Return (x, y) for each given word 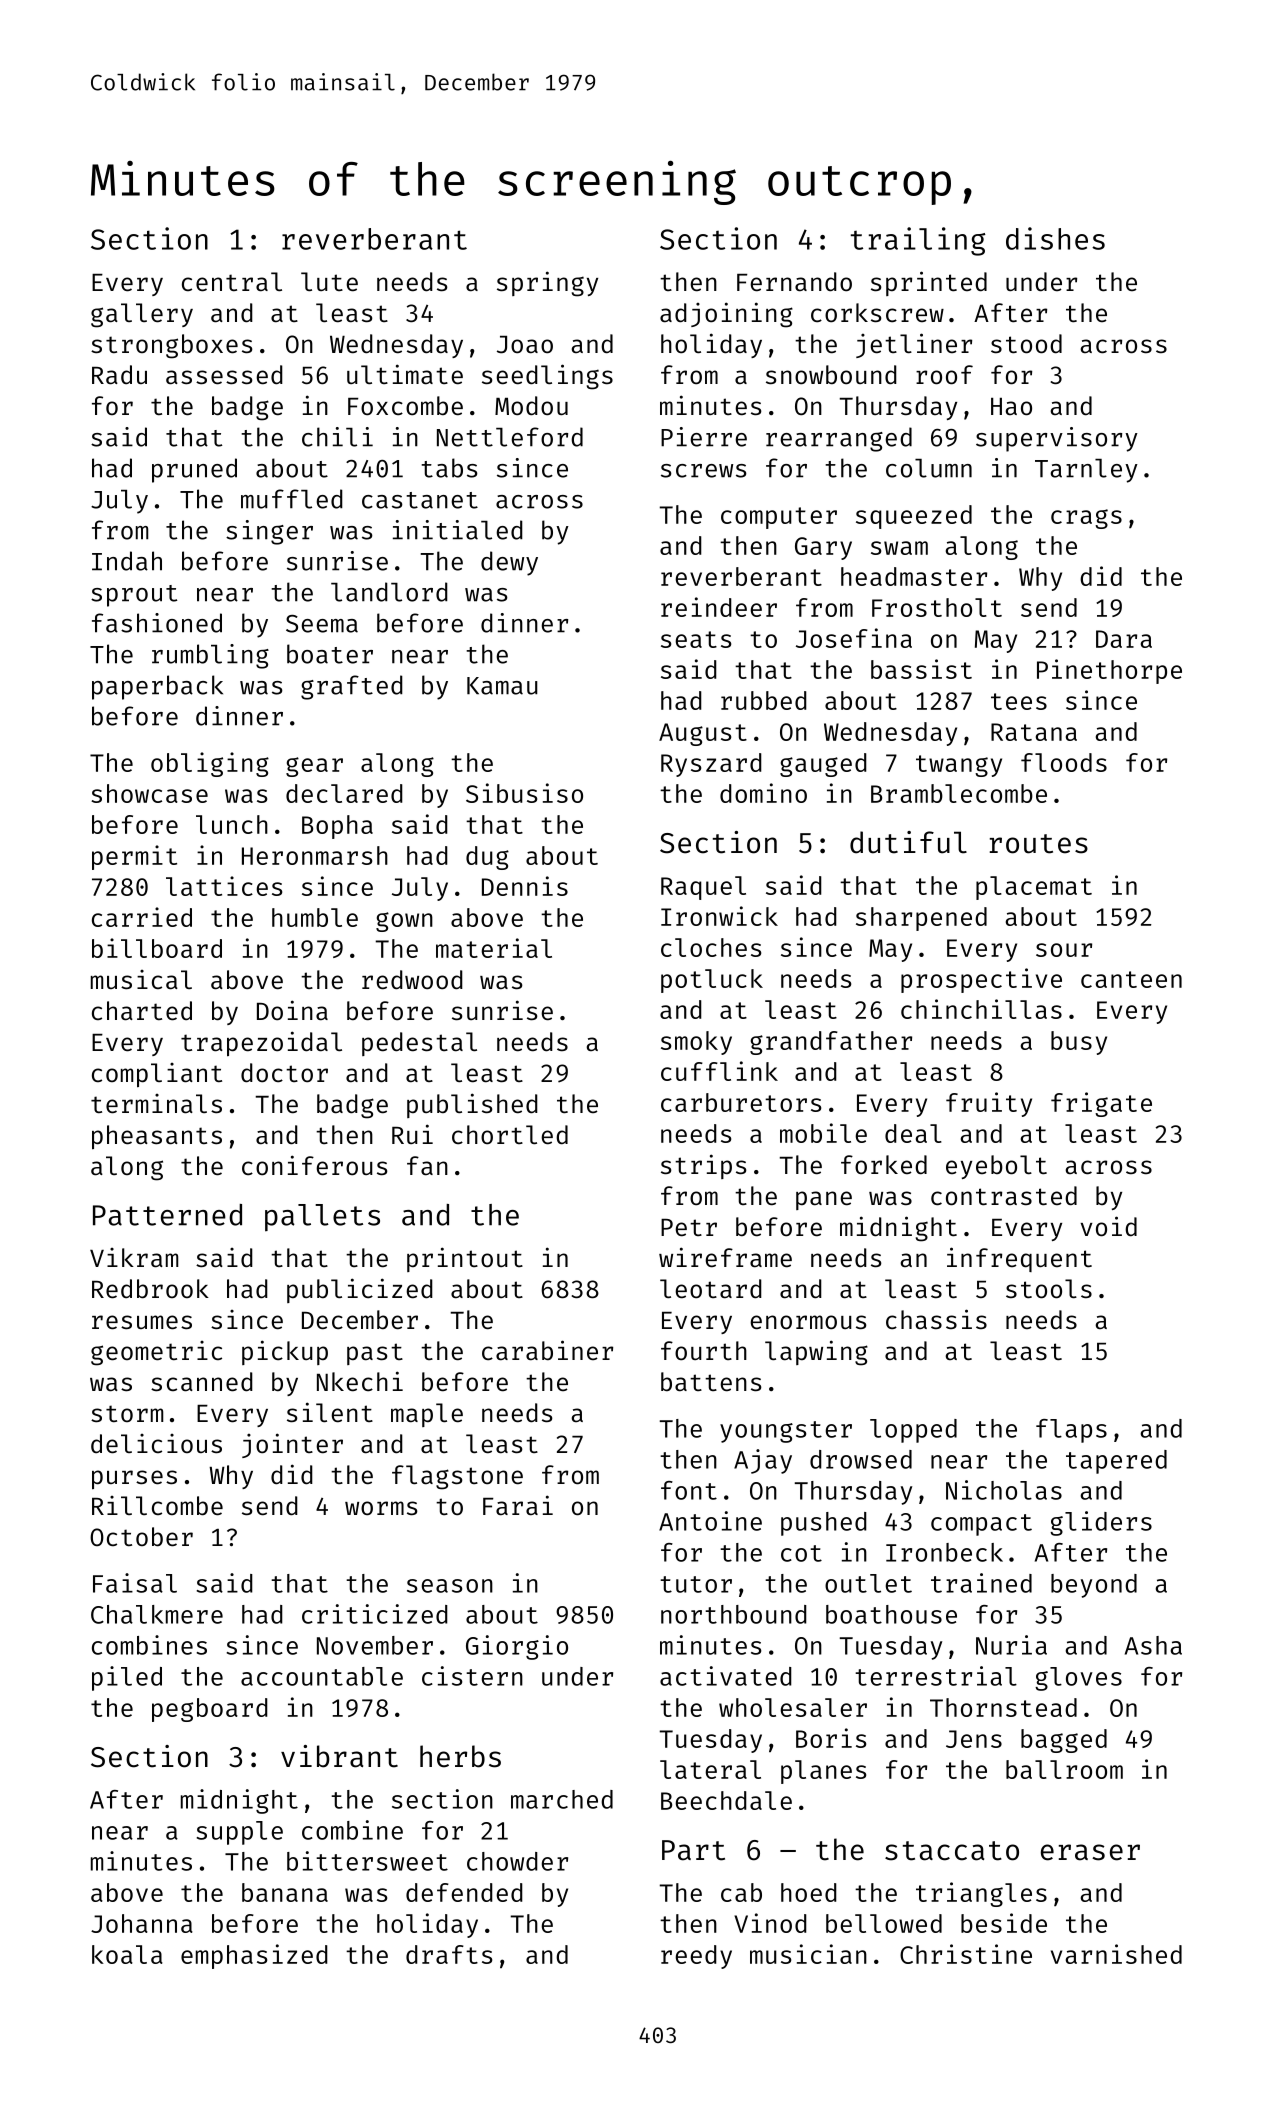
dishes (1055, 238)
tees (1019, 701)
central (232, 282)
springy (547, 284)
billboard (157, 948)
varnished (1116, 1954)
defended (464, 1892)
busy (1079, 1043)
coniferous (315, 1165)
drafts (449, 1954)
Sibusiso (524, 793)
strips (704, 1166)
